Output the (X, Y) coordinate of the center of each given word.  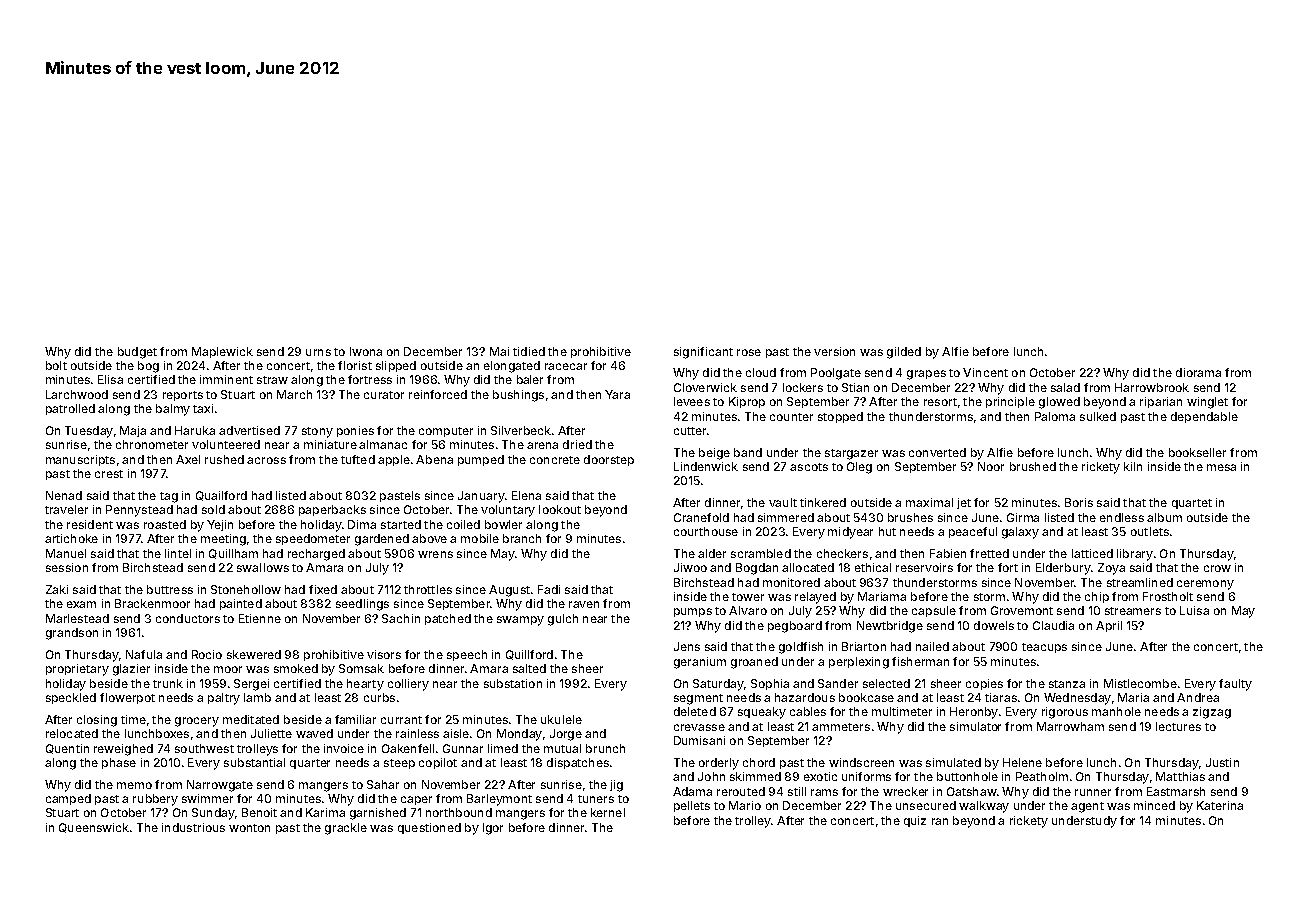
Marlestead (77, 618)
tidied (529, 351)
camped (68, 799)
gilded (904, 353)
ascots (809, 467)
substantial (254, 762)
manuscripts (80, 460)
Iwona (366, 351)
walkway (984, 807)
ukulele (561, 719)
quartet (1192, 504)
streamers (1133, 611)
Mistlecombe (1140, 683)
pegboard (795, 627)
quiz (915, 821)
